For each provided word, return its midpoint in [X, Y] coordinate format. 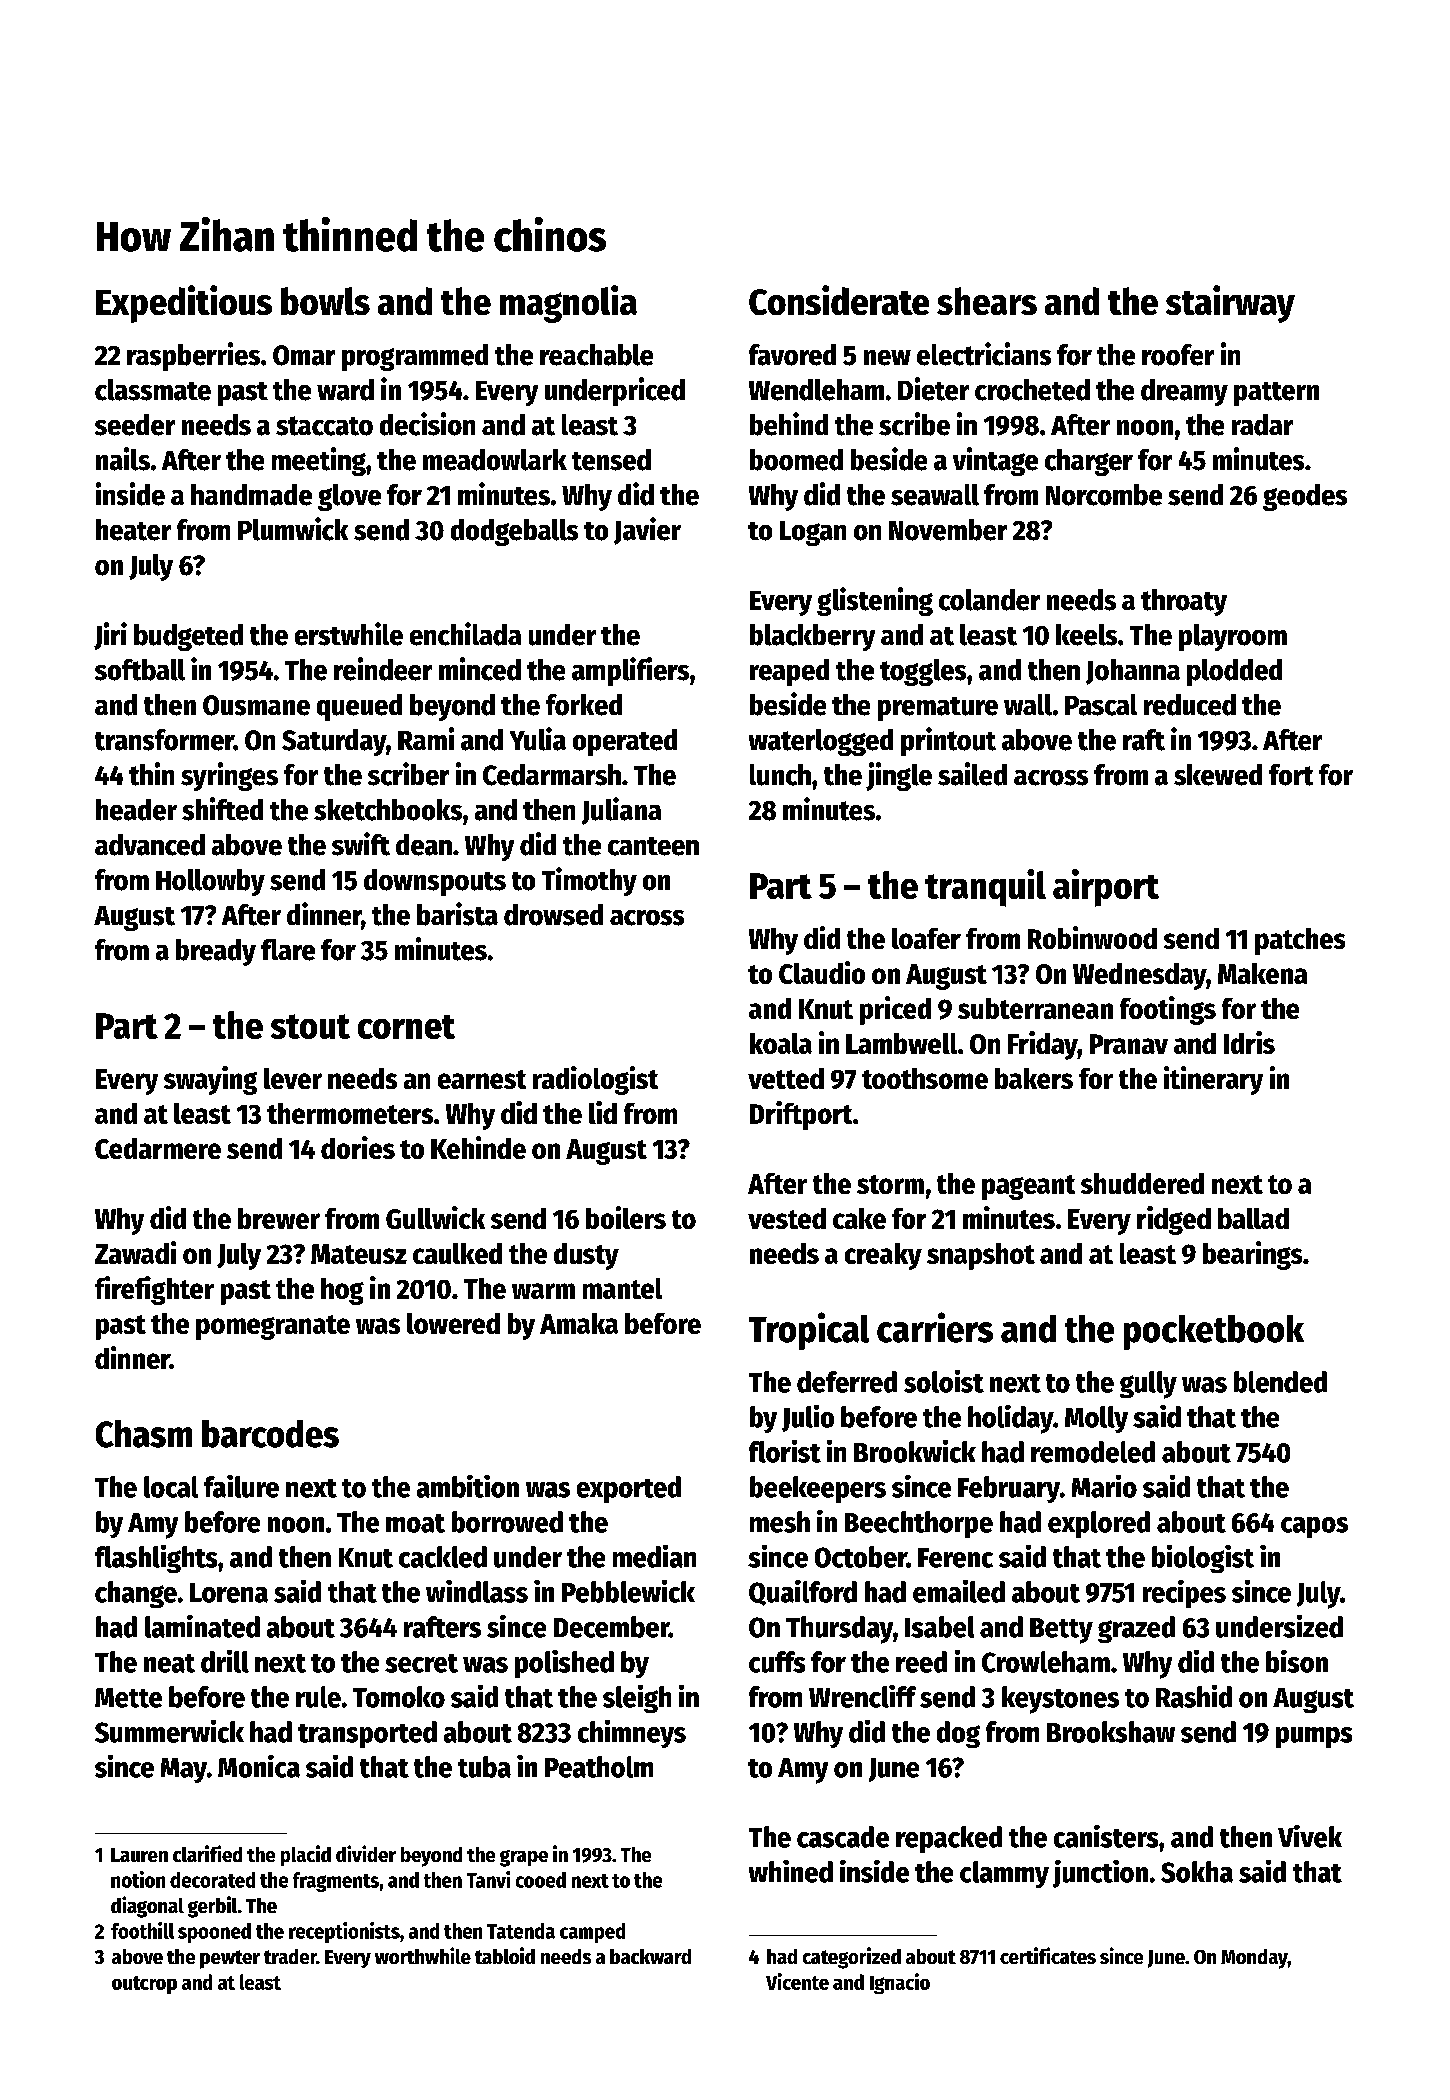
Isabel [939, 1627]
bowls [325, 301]
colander [989, 600]
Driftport [801, 1115]
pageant [1028, 1187]
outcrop [144, 1985]
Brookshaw [1111, 1732]
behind [789, 424]
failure [241, 1486]
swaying [210, 1080]
